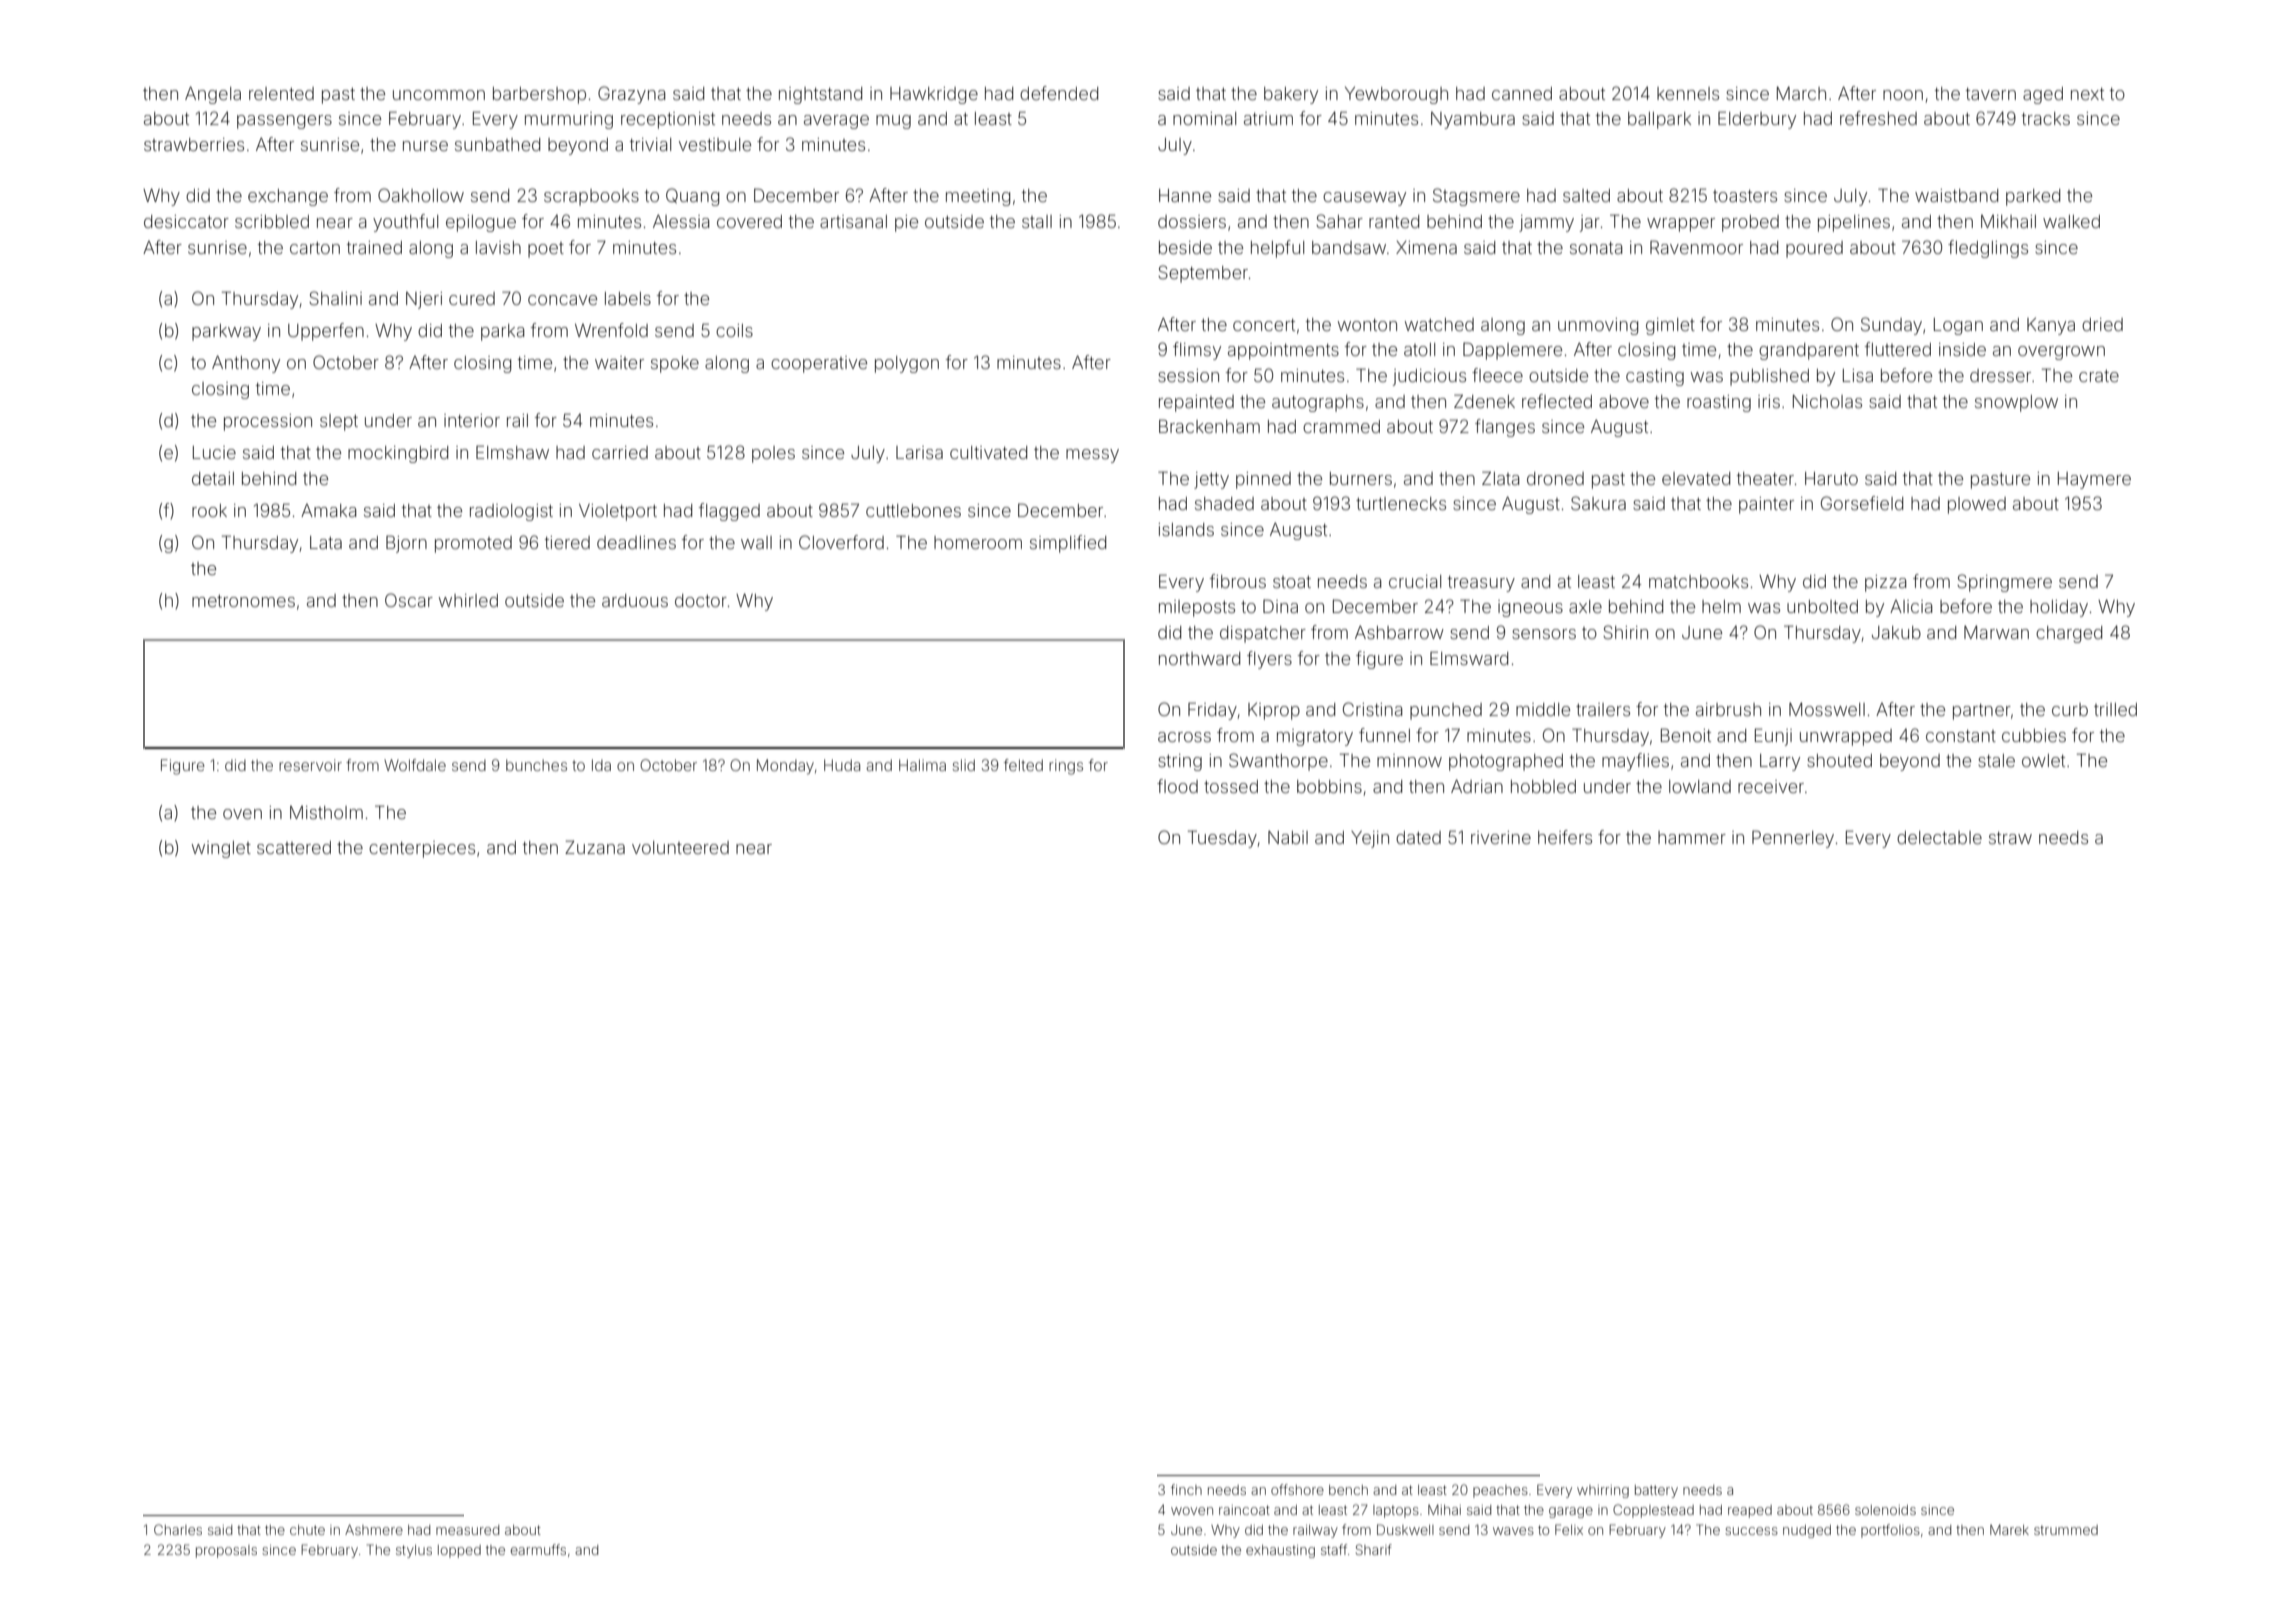 This screenshot has width=2282, height=1614. Describe the element at coordinates (595, 847) in the screenshot. I see `Zuzana` at that location.
